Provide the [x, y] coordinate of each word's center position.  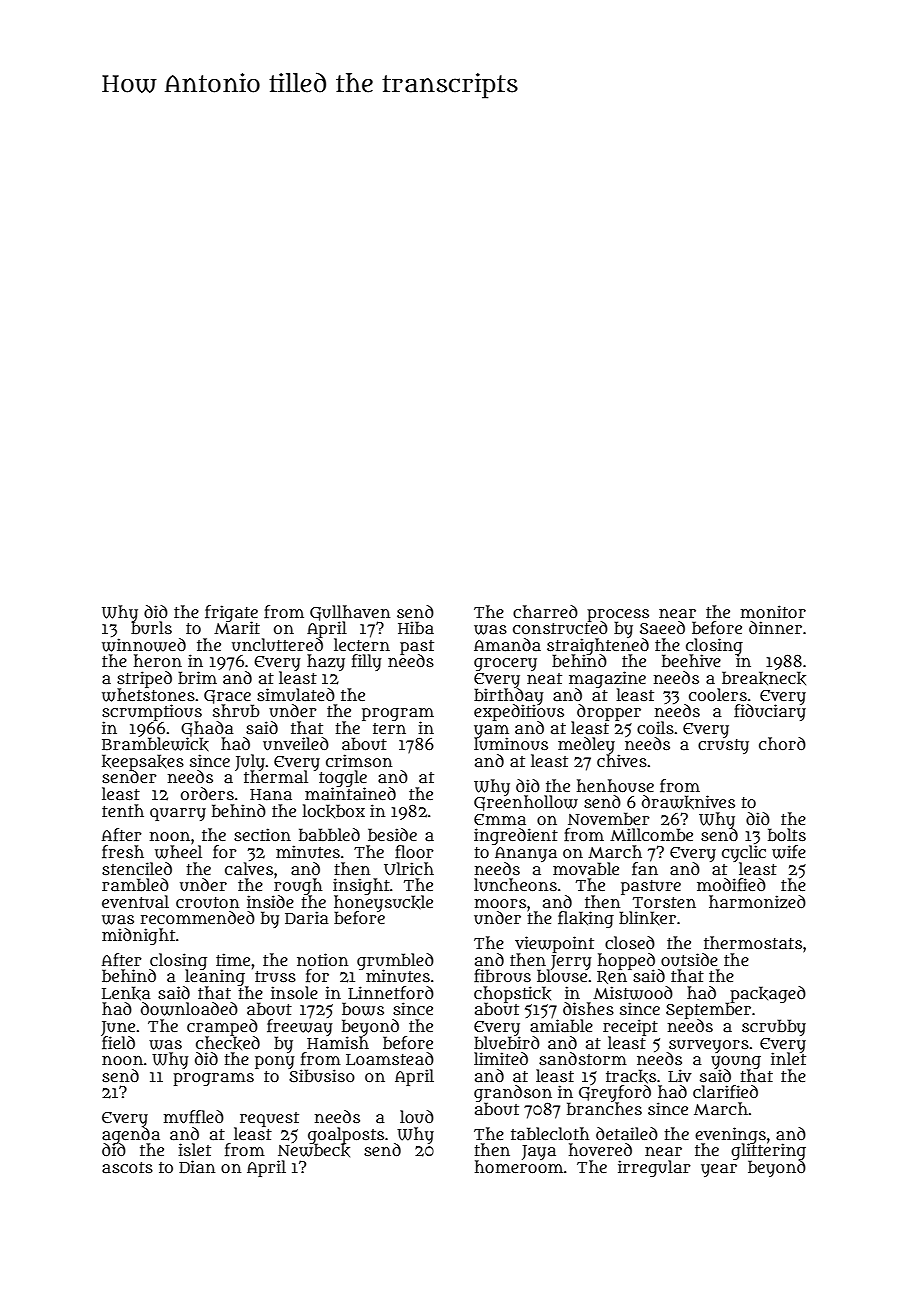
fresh [123, 852]
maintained [350, 793]
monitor [773, 611]
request [269, 1119]
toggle [343, 779]
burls [151, 628]
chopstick [512, 994]
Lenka [126, 993]
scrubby [774, 1027]
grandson [513, 1093]
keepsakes [143, 762]
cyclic [744, 853]
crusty [723, 746]
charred [545, 611]
